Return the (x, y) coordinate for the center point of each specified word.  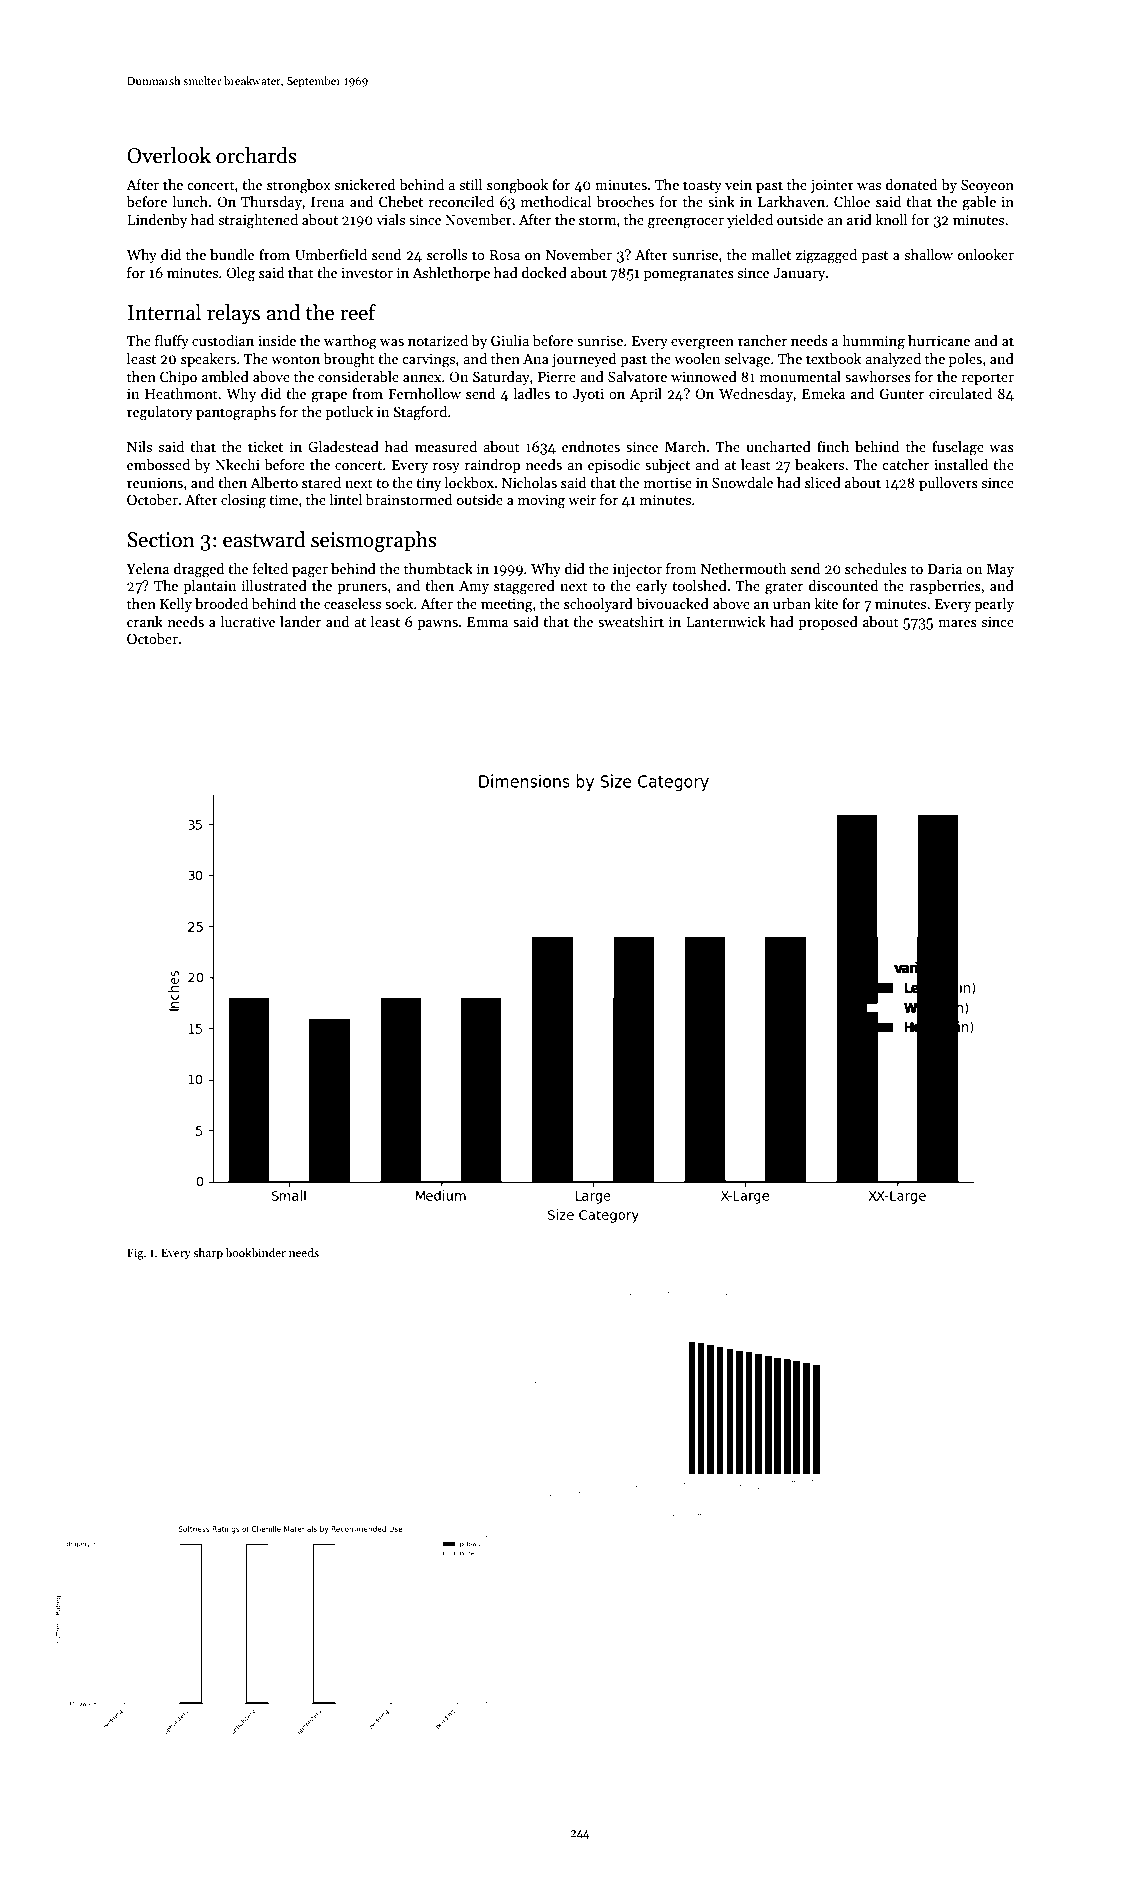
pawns (437, 625)
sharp (208, 1254)
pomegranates (689, 275)
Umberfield (331, 254)
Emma (487, 622)
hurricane (939, 340)
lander (300, 621)
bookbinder (255, 1252)
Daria (945, 568)
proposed (828, 623)
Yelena (147, 568)
